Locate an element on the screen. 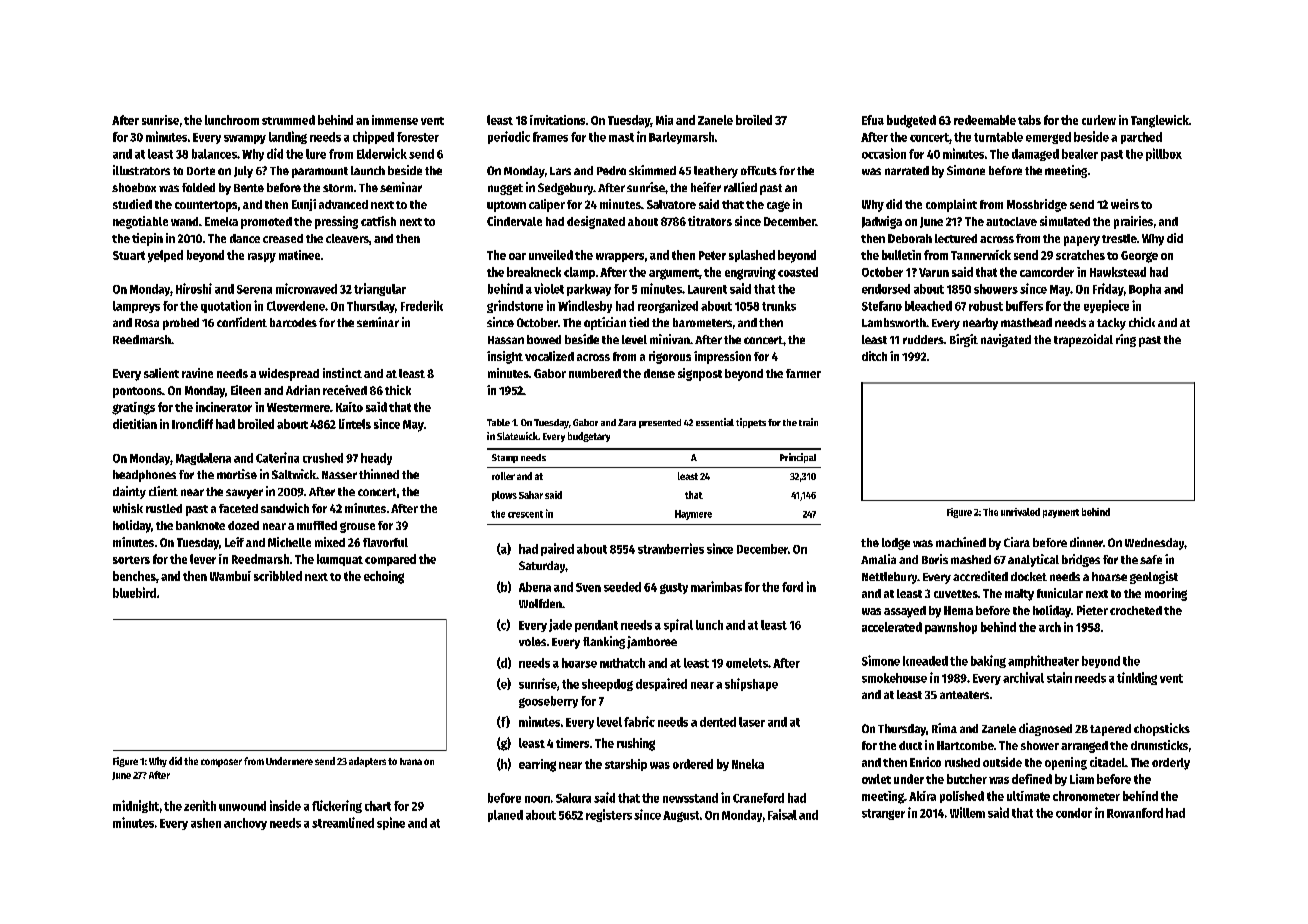 The image size is (1308, 924). Haymere is located at coordinates (693, 515).
